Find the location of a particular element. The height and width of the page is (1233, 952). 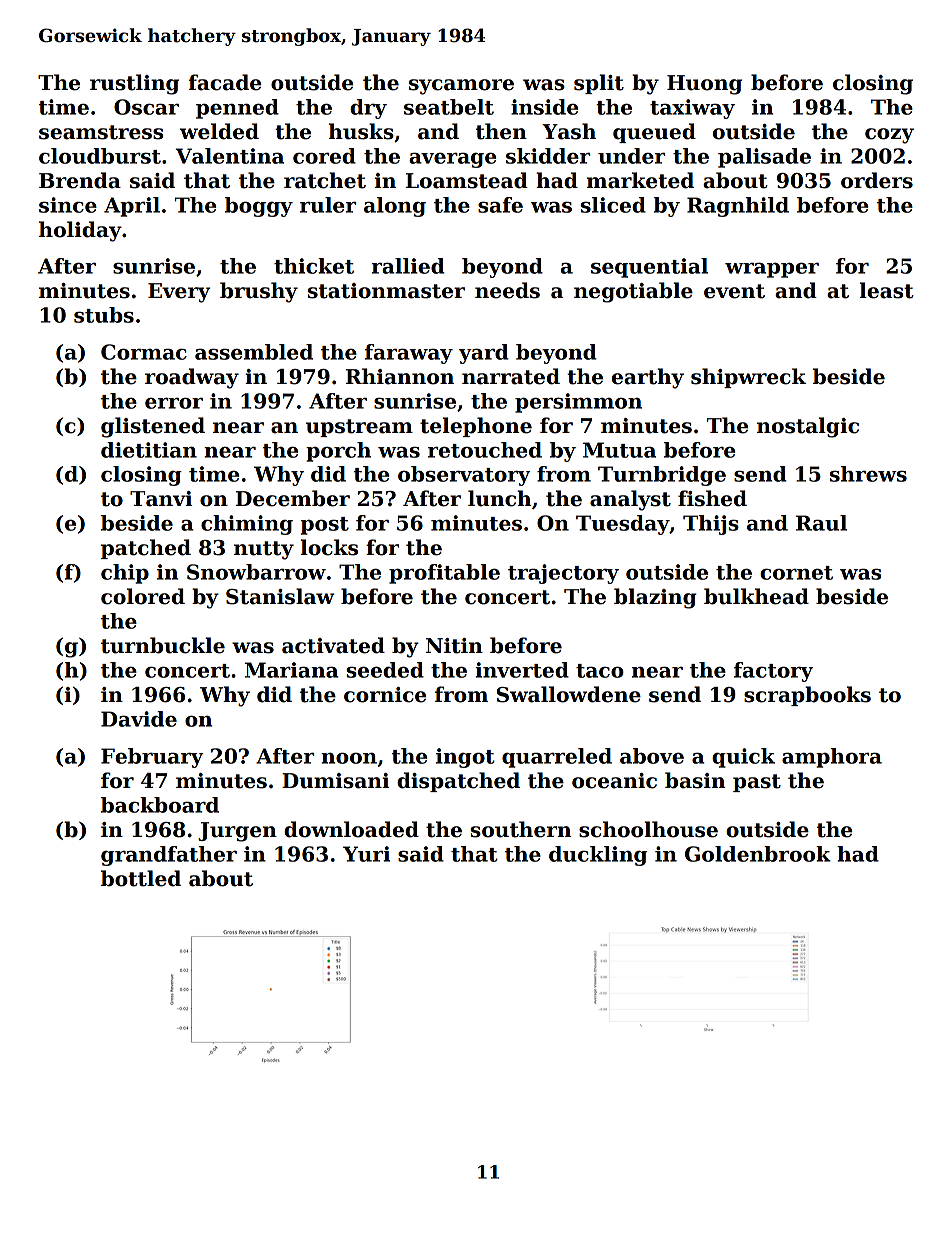

cornet is located at coordinates (796, 573).
